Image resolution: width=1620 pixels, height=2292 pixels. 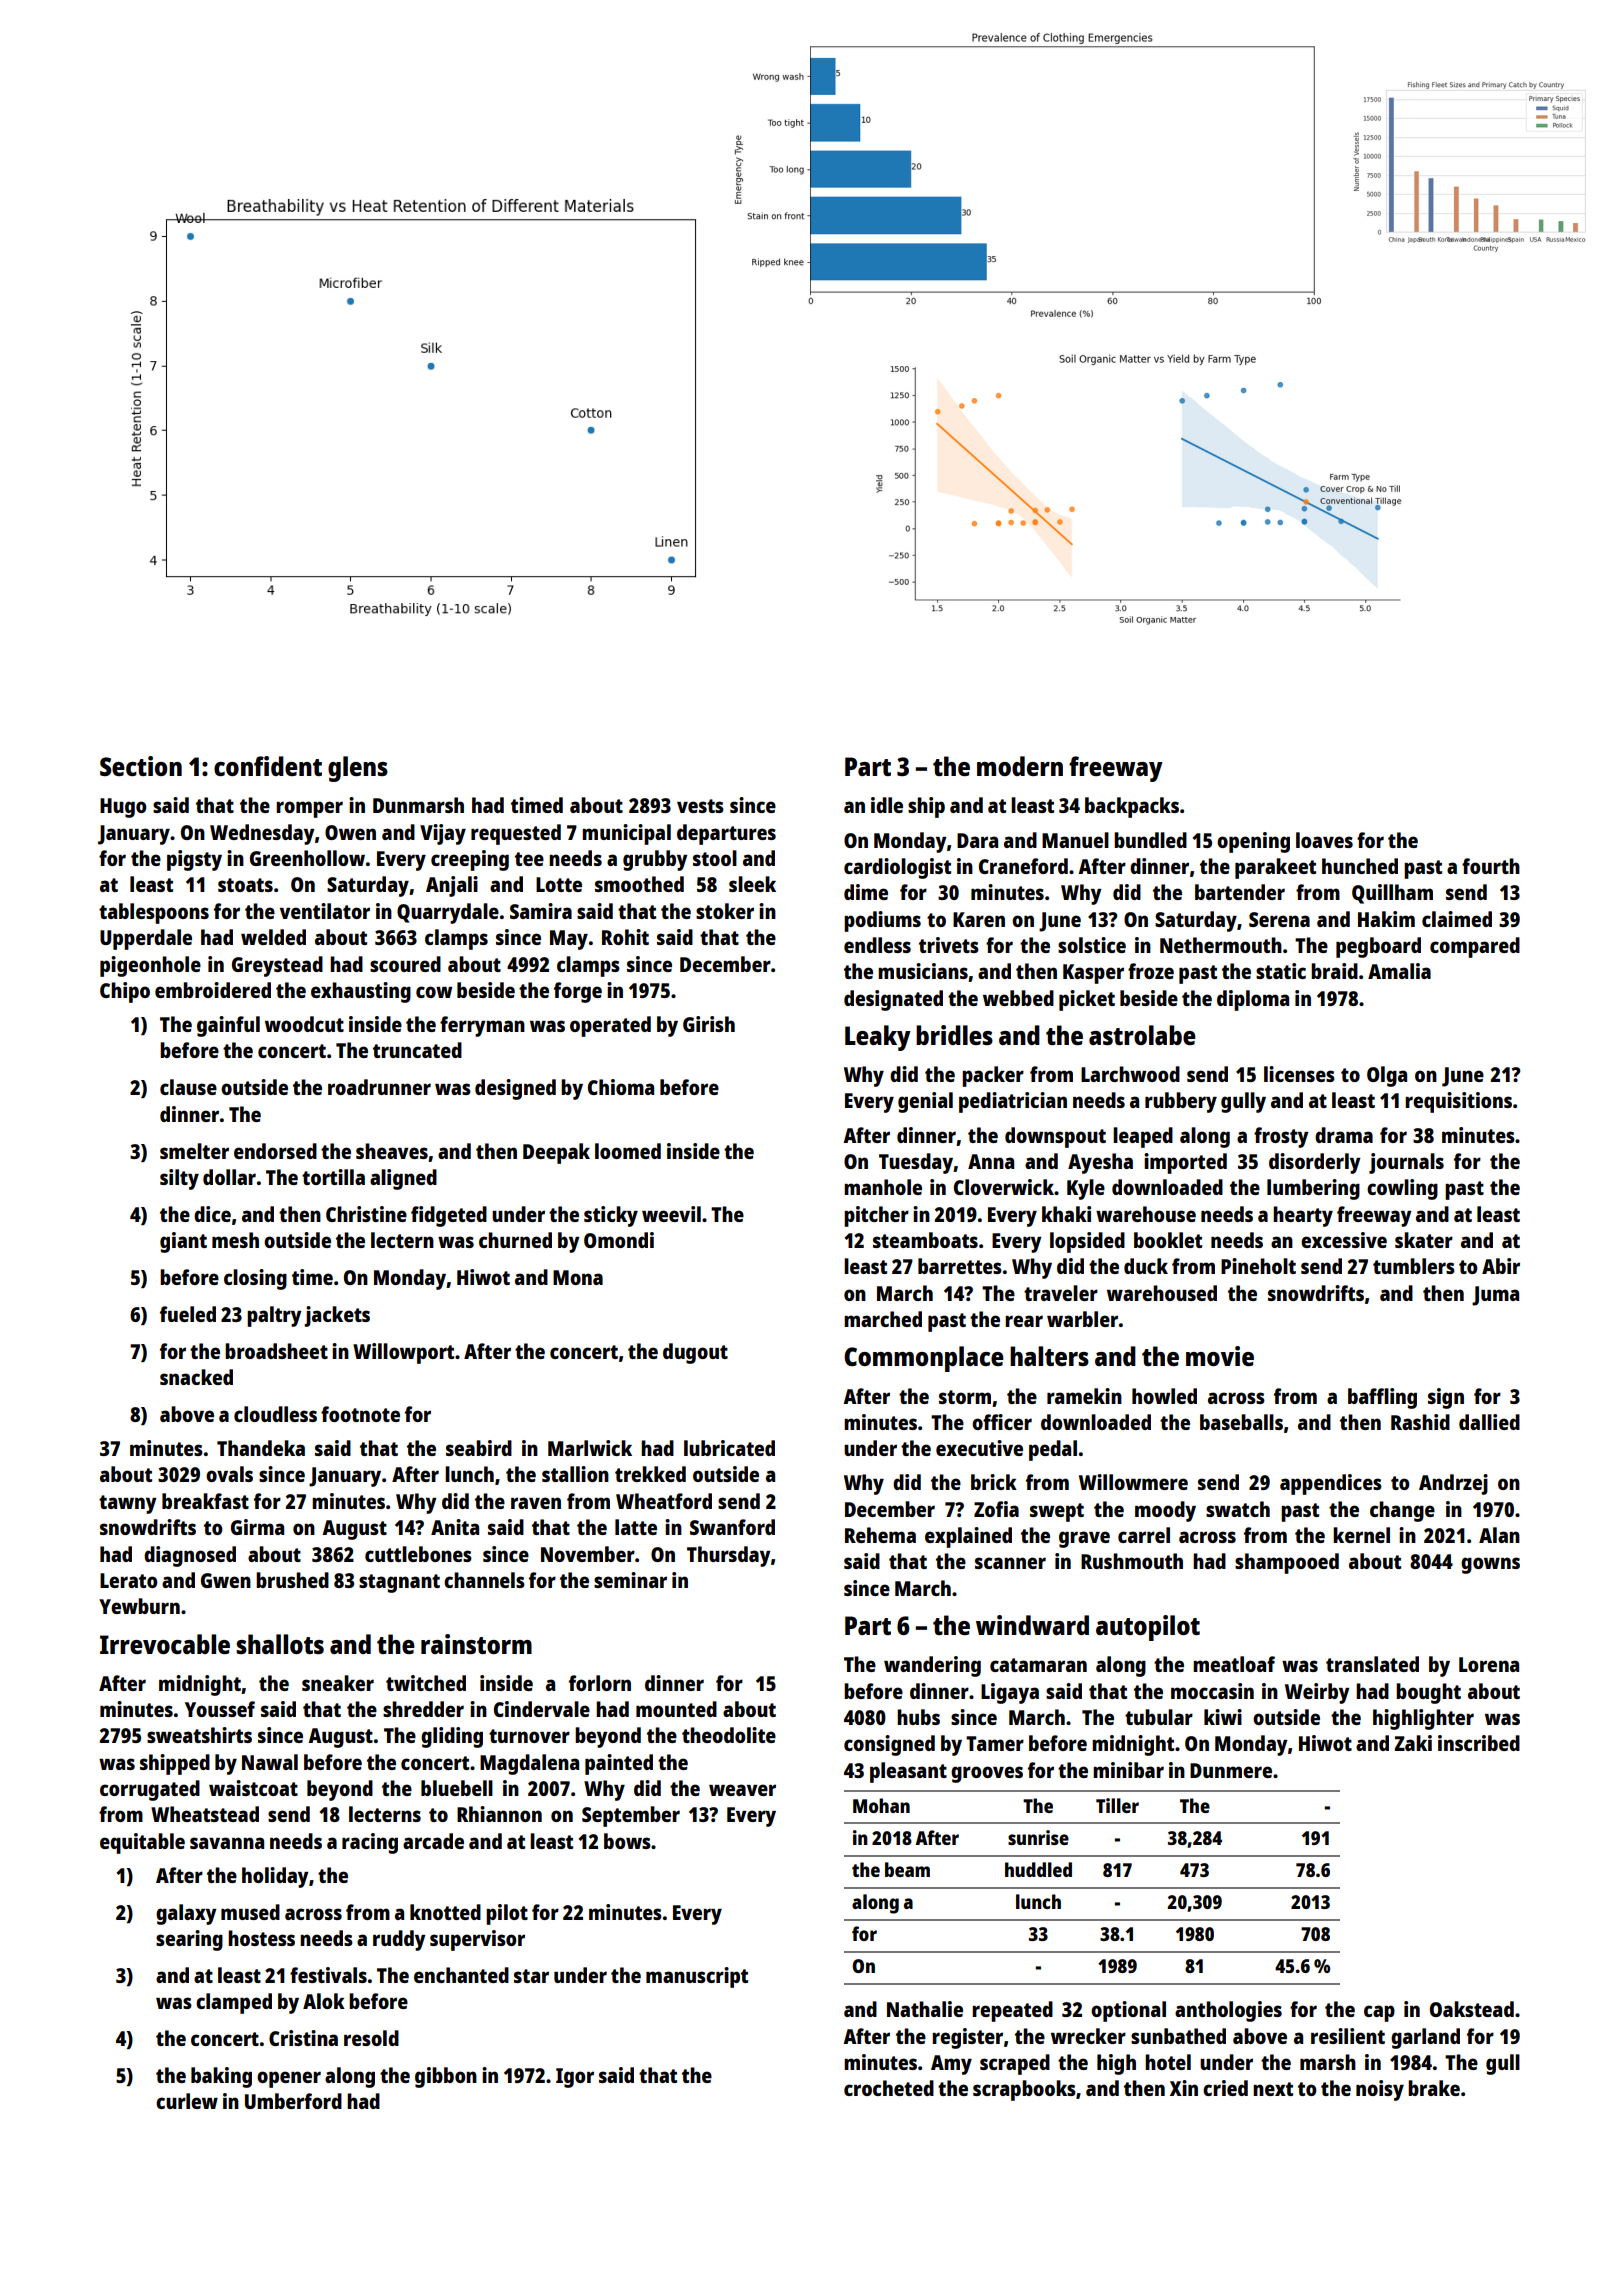 What do you see at coordinates (866, 892) in the screenshot?
I see `dime` at bounding box center [866, 892].
